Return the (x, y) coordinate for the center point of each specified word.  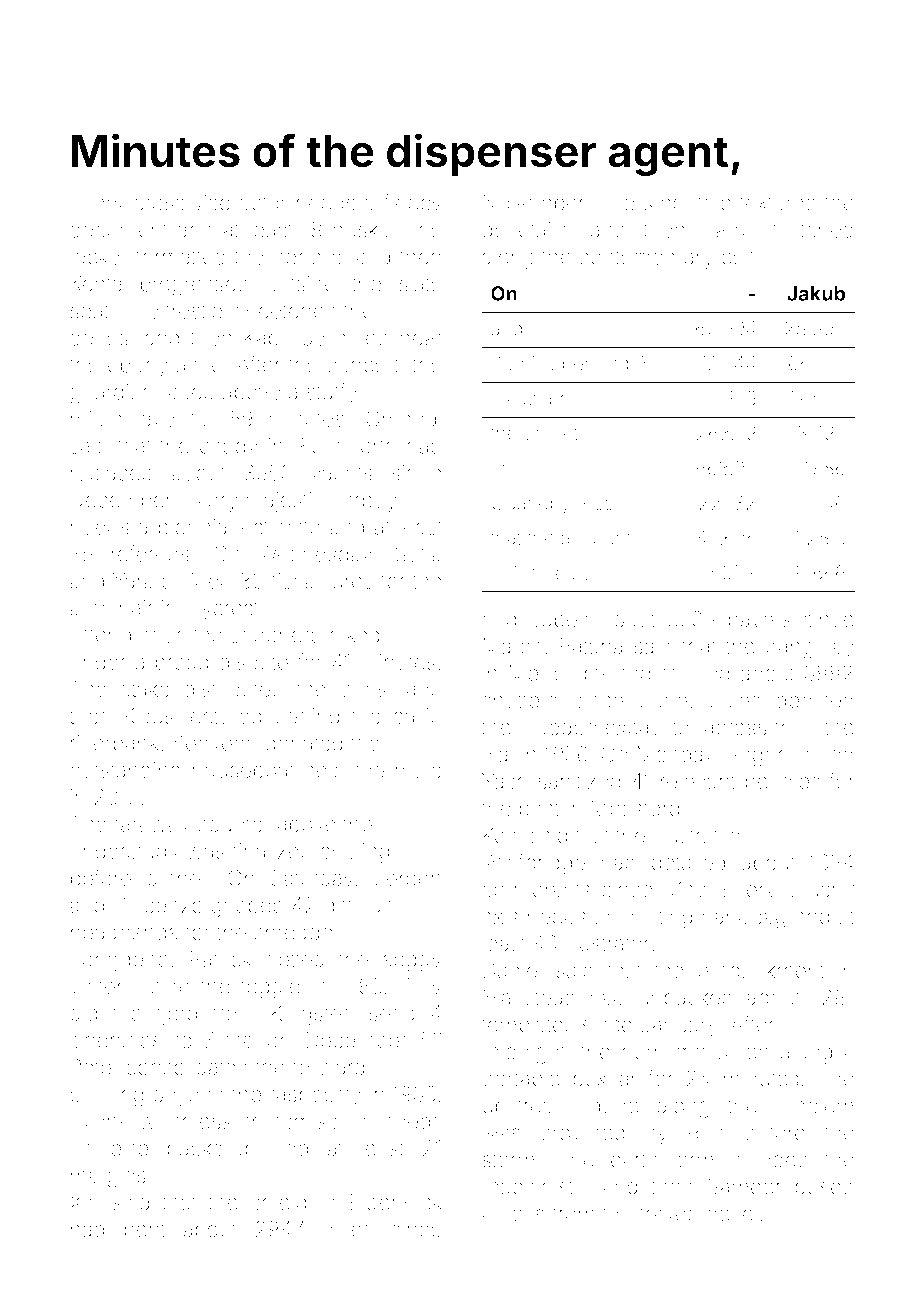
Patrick (221, 959)
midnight (524, 1053)
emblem (814, 1105)
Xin (84, 1202)
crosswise (182, 203)
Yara (133, 581)
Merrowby (558, 675)
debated (814, 700)
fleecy (412, 204)
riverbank (115, 743)
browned (582, 1132)
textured (777, 202)
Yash (504, 781)
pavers (760, 623)
